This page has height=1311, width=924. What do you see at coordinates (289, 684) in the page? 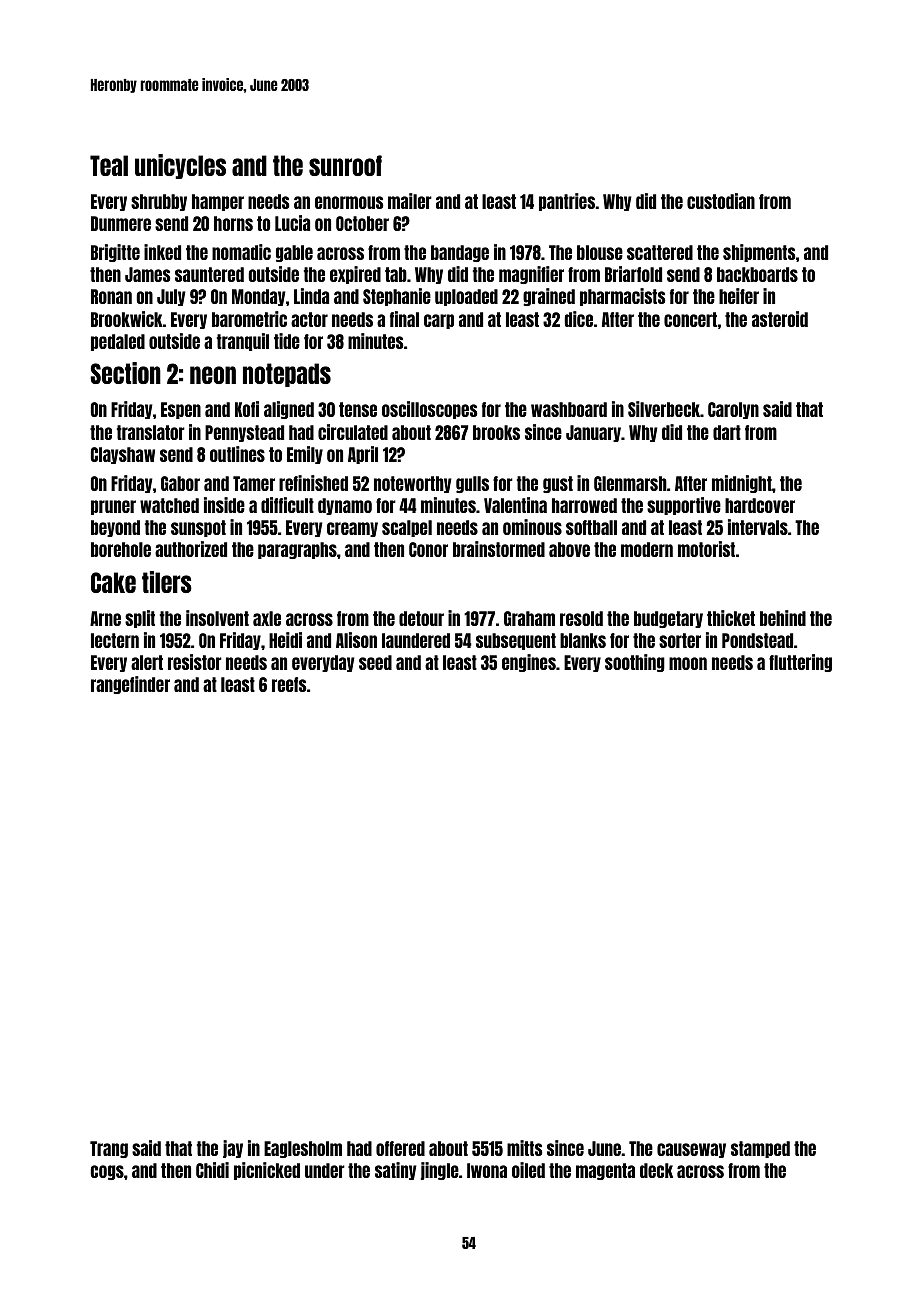
I see `reefs` at bounding box center [289, 684].
